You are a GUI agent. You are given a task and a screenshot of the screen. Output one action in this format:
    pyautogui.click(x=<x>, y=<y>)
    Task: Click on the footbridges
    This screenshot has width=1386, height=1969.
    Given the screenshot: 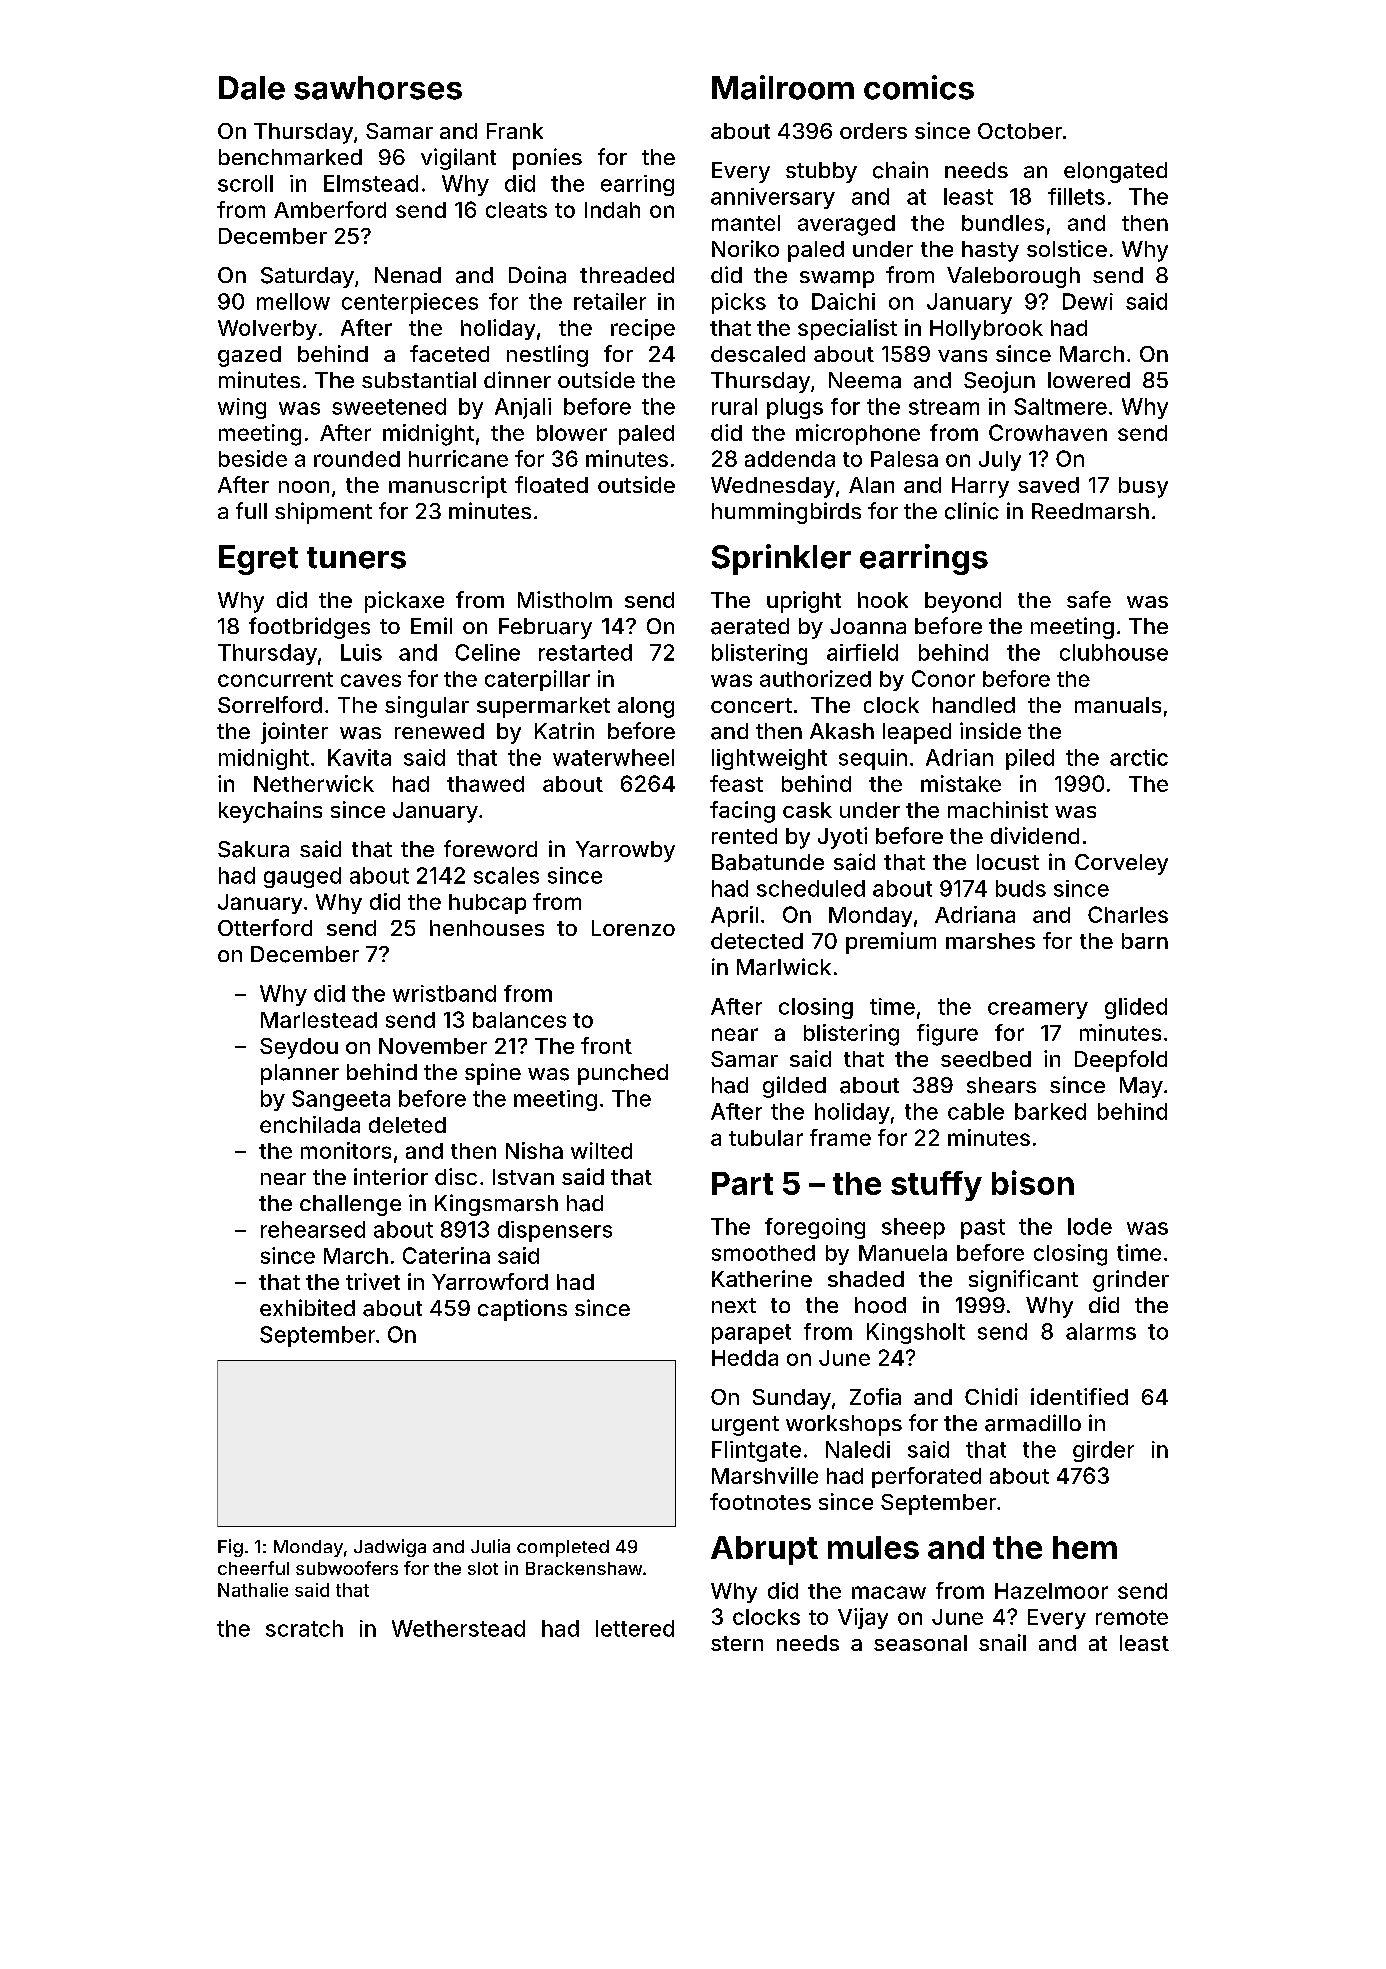 What is the action you would take?
    pyautogui.click(x=309, y=628)
